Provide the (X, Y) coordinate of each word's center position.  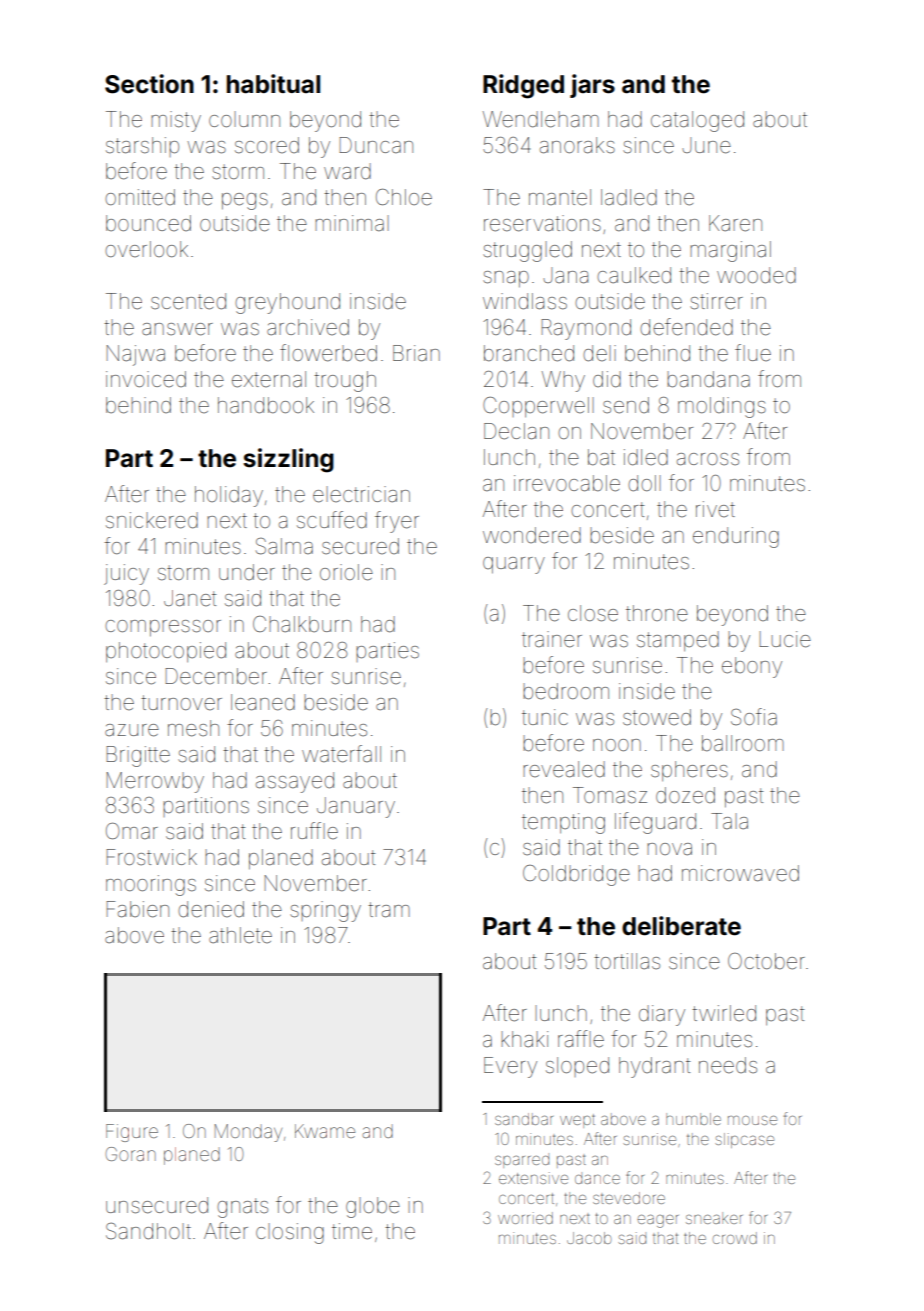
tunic (545, 717)
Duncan (376, 145)
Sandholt (148, 1231)
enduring (736, 537)
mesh (193, 728)
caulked (634, 275)
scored (267, 145)
